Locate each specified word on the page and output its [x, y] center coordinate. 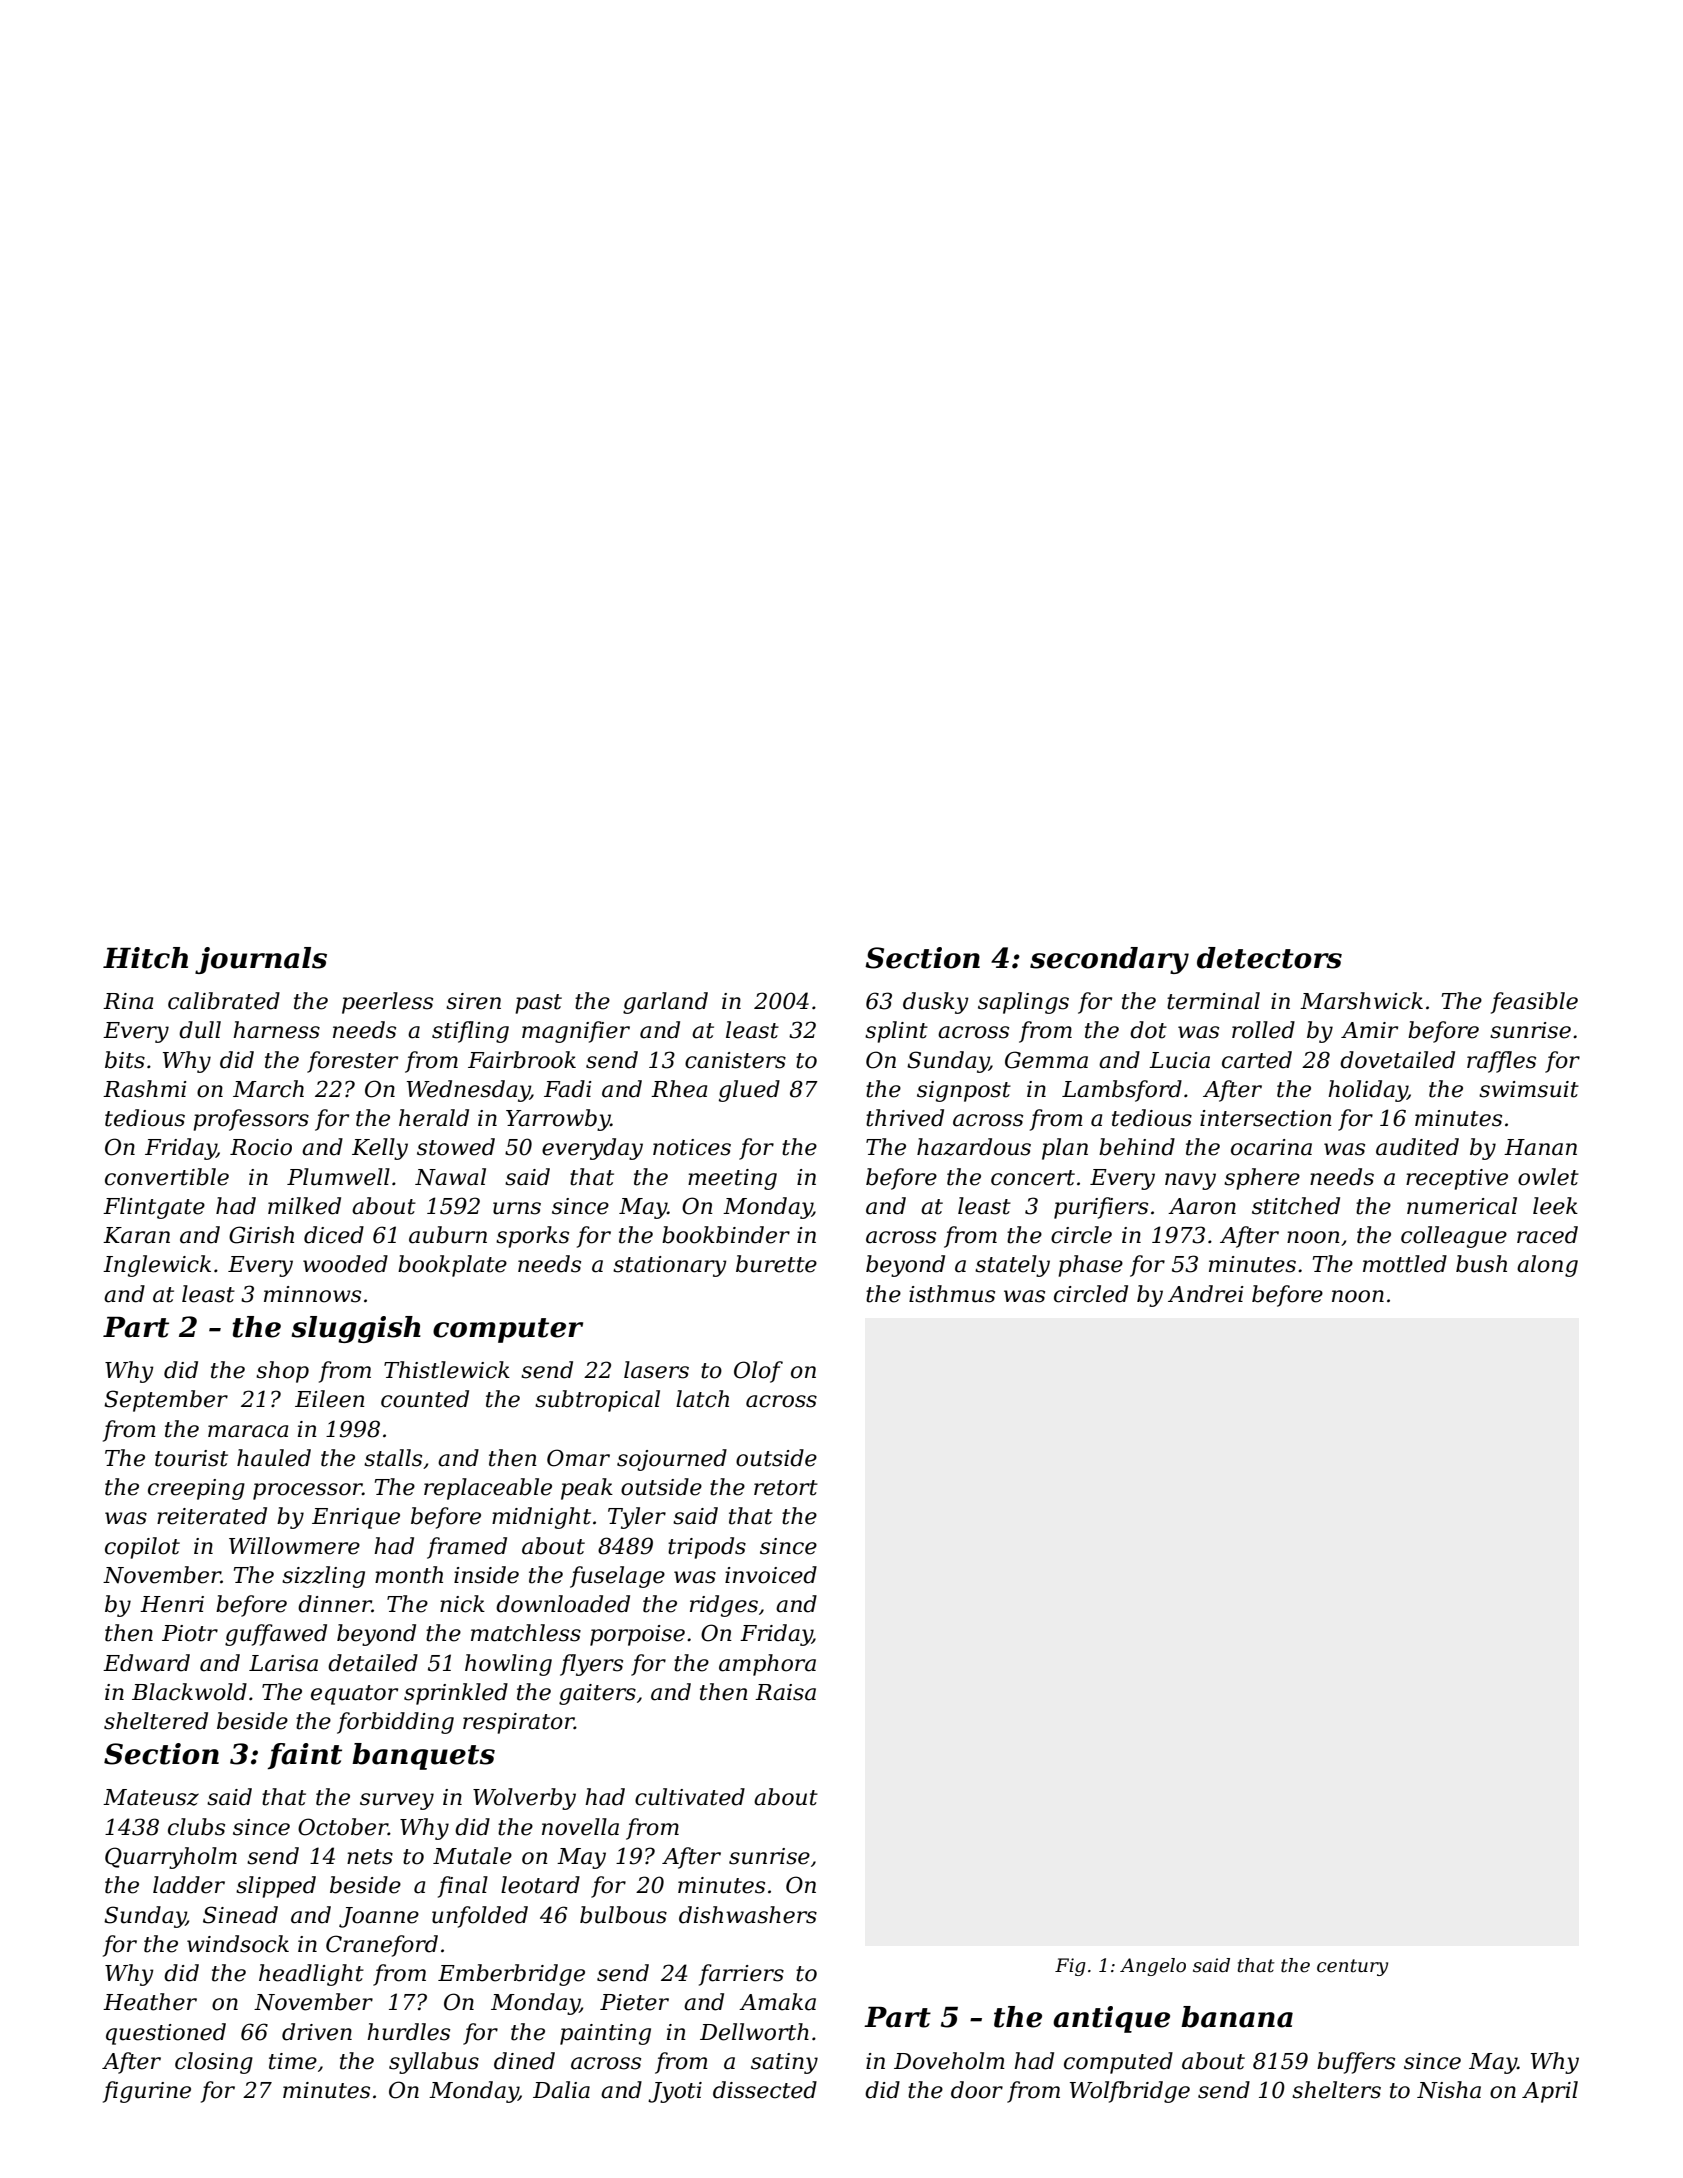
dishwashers [748, 1915]
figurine [147, 2092]
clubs [196, 1827]
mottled [1405, 1264]
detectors [1269, 958]
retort [786, 1488]
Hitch [145, 958]
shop [282, 1372]
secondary [1109, 960]
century [1352, 1967]
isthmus [952, 1294]
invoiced [771, 1575]
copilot [142, 1548]
